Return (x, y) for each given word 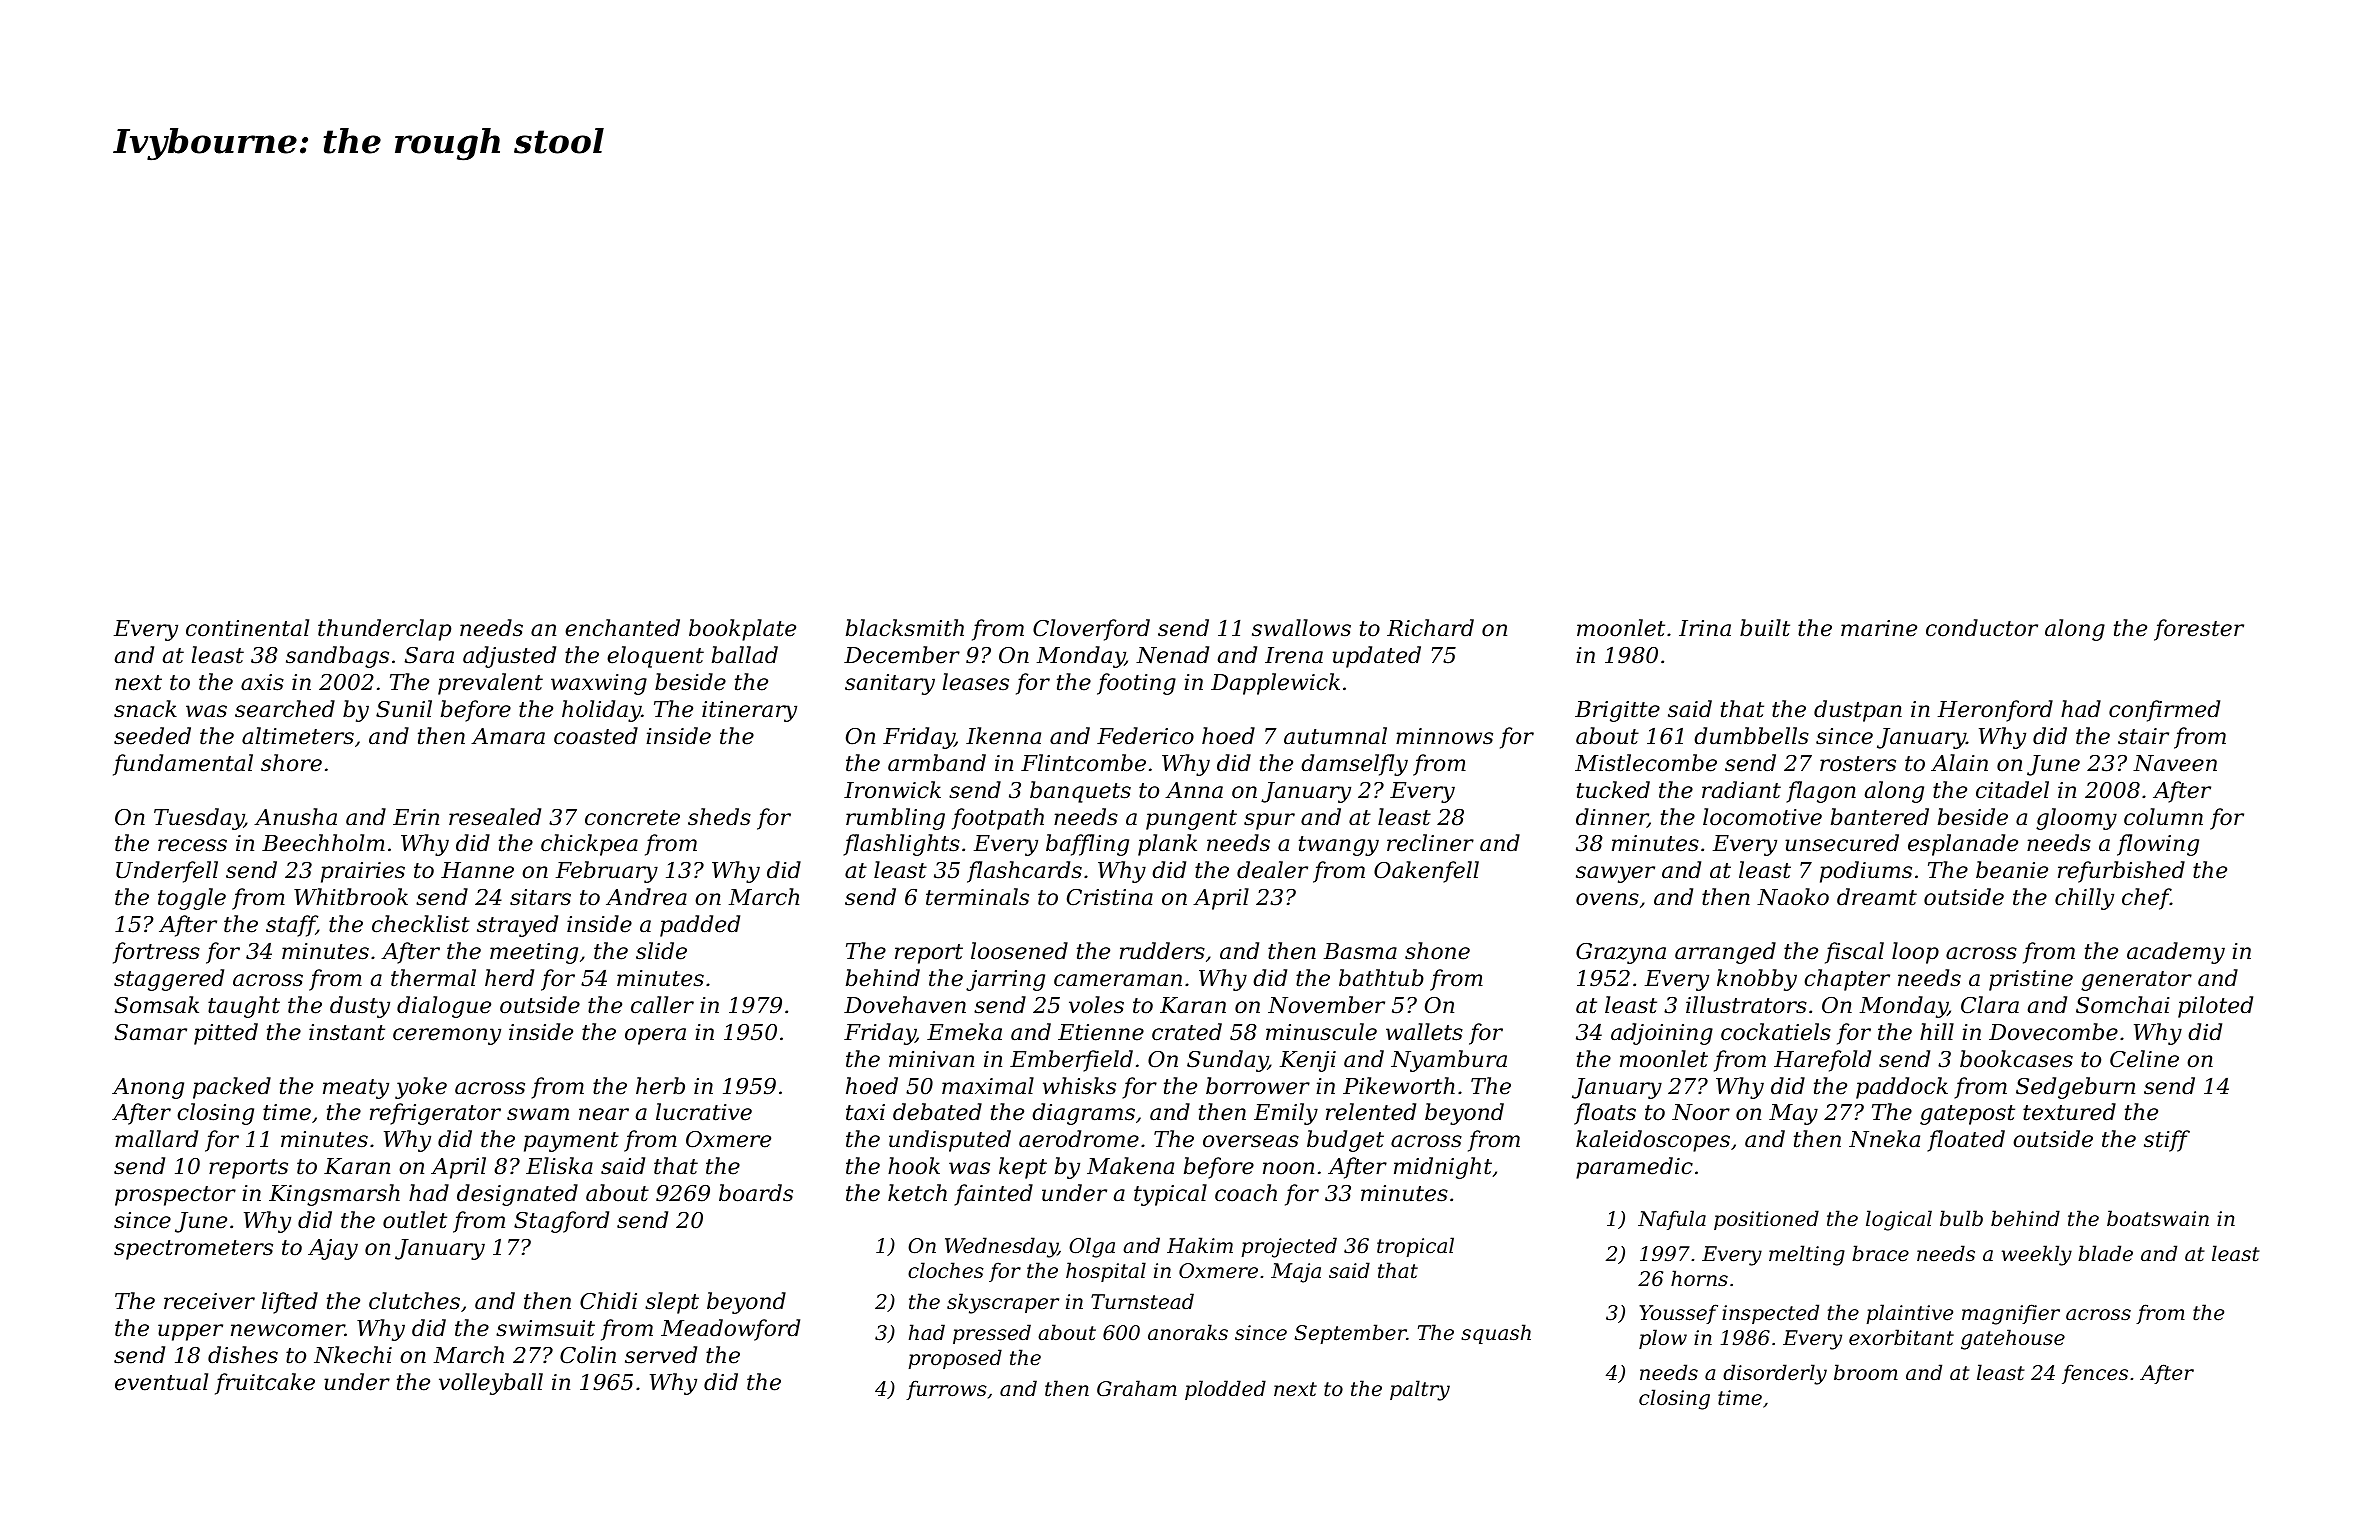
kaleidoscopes (1653, 1141)
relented (1371, 1112)
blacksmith (905, 628)
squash (1496, 1334)
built (1765, 628)
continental (247, 628)
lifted (290, 1303)
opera (655, 1036)
